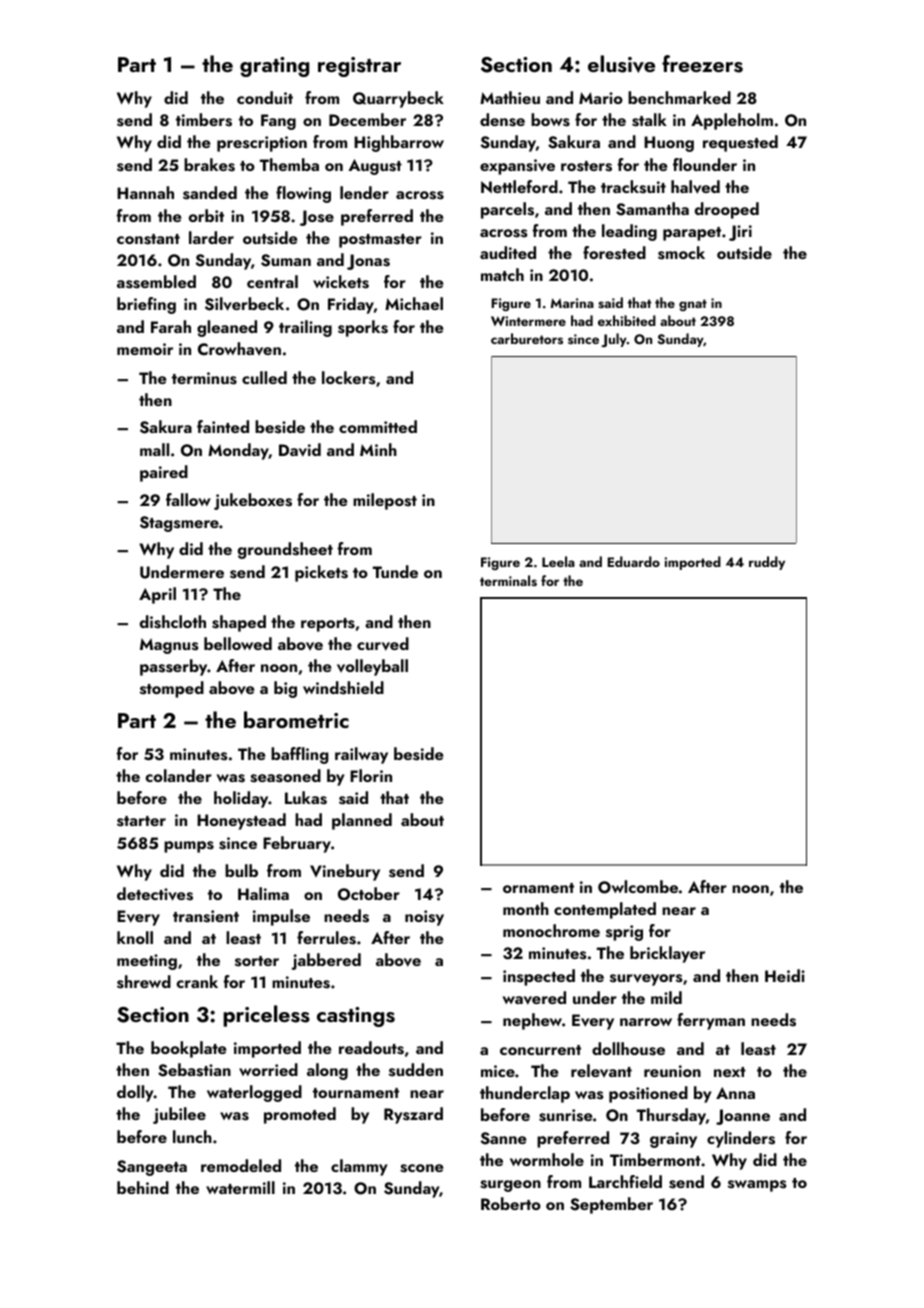 This screenshot has height=1308, width=924. What do you see at coordinates (702, 64) in the screenshot?
I see `freezers` at bounding box center [702, 64].
